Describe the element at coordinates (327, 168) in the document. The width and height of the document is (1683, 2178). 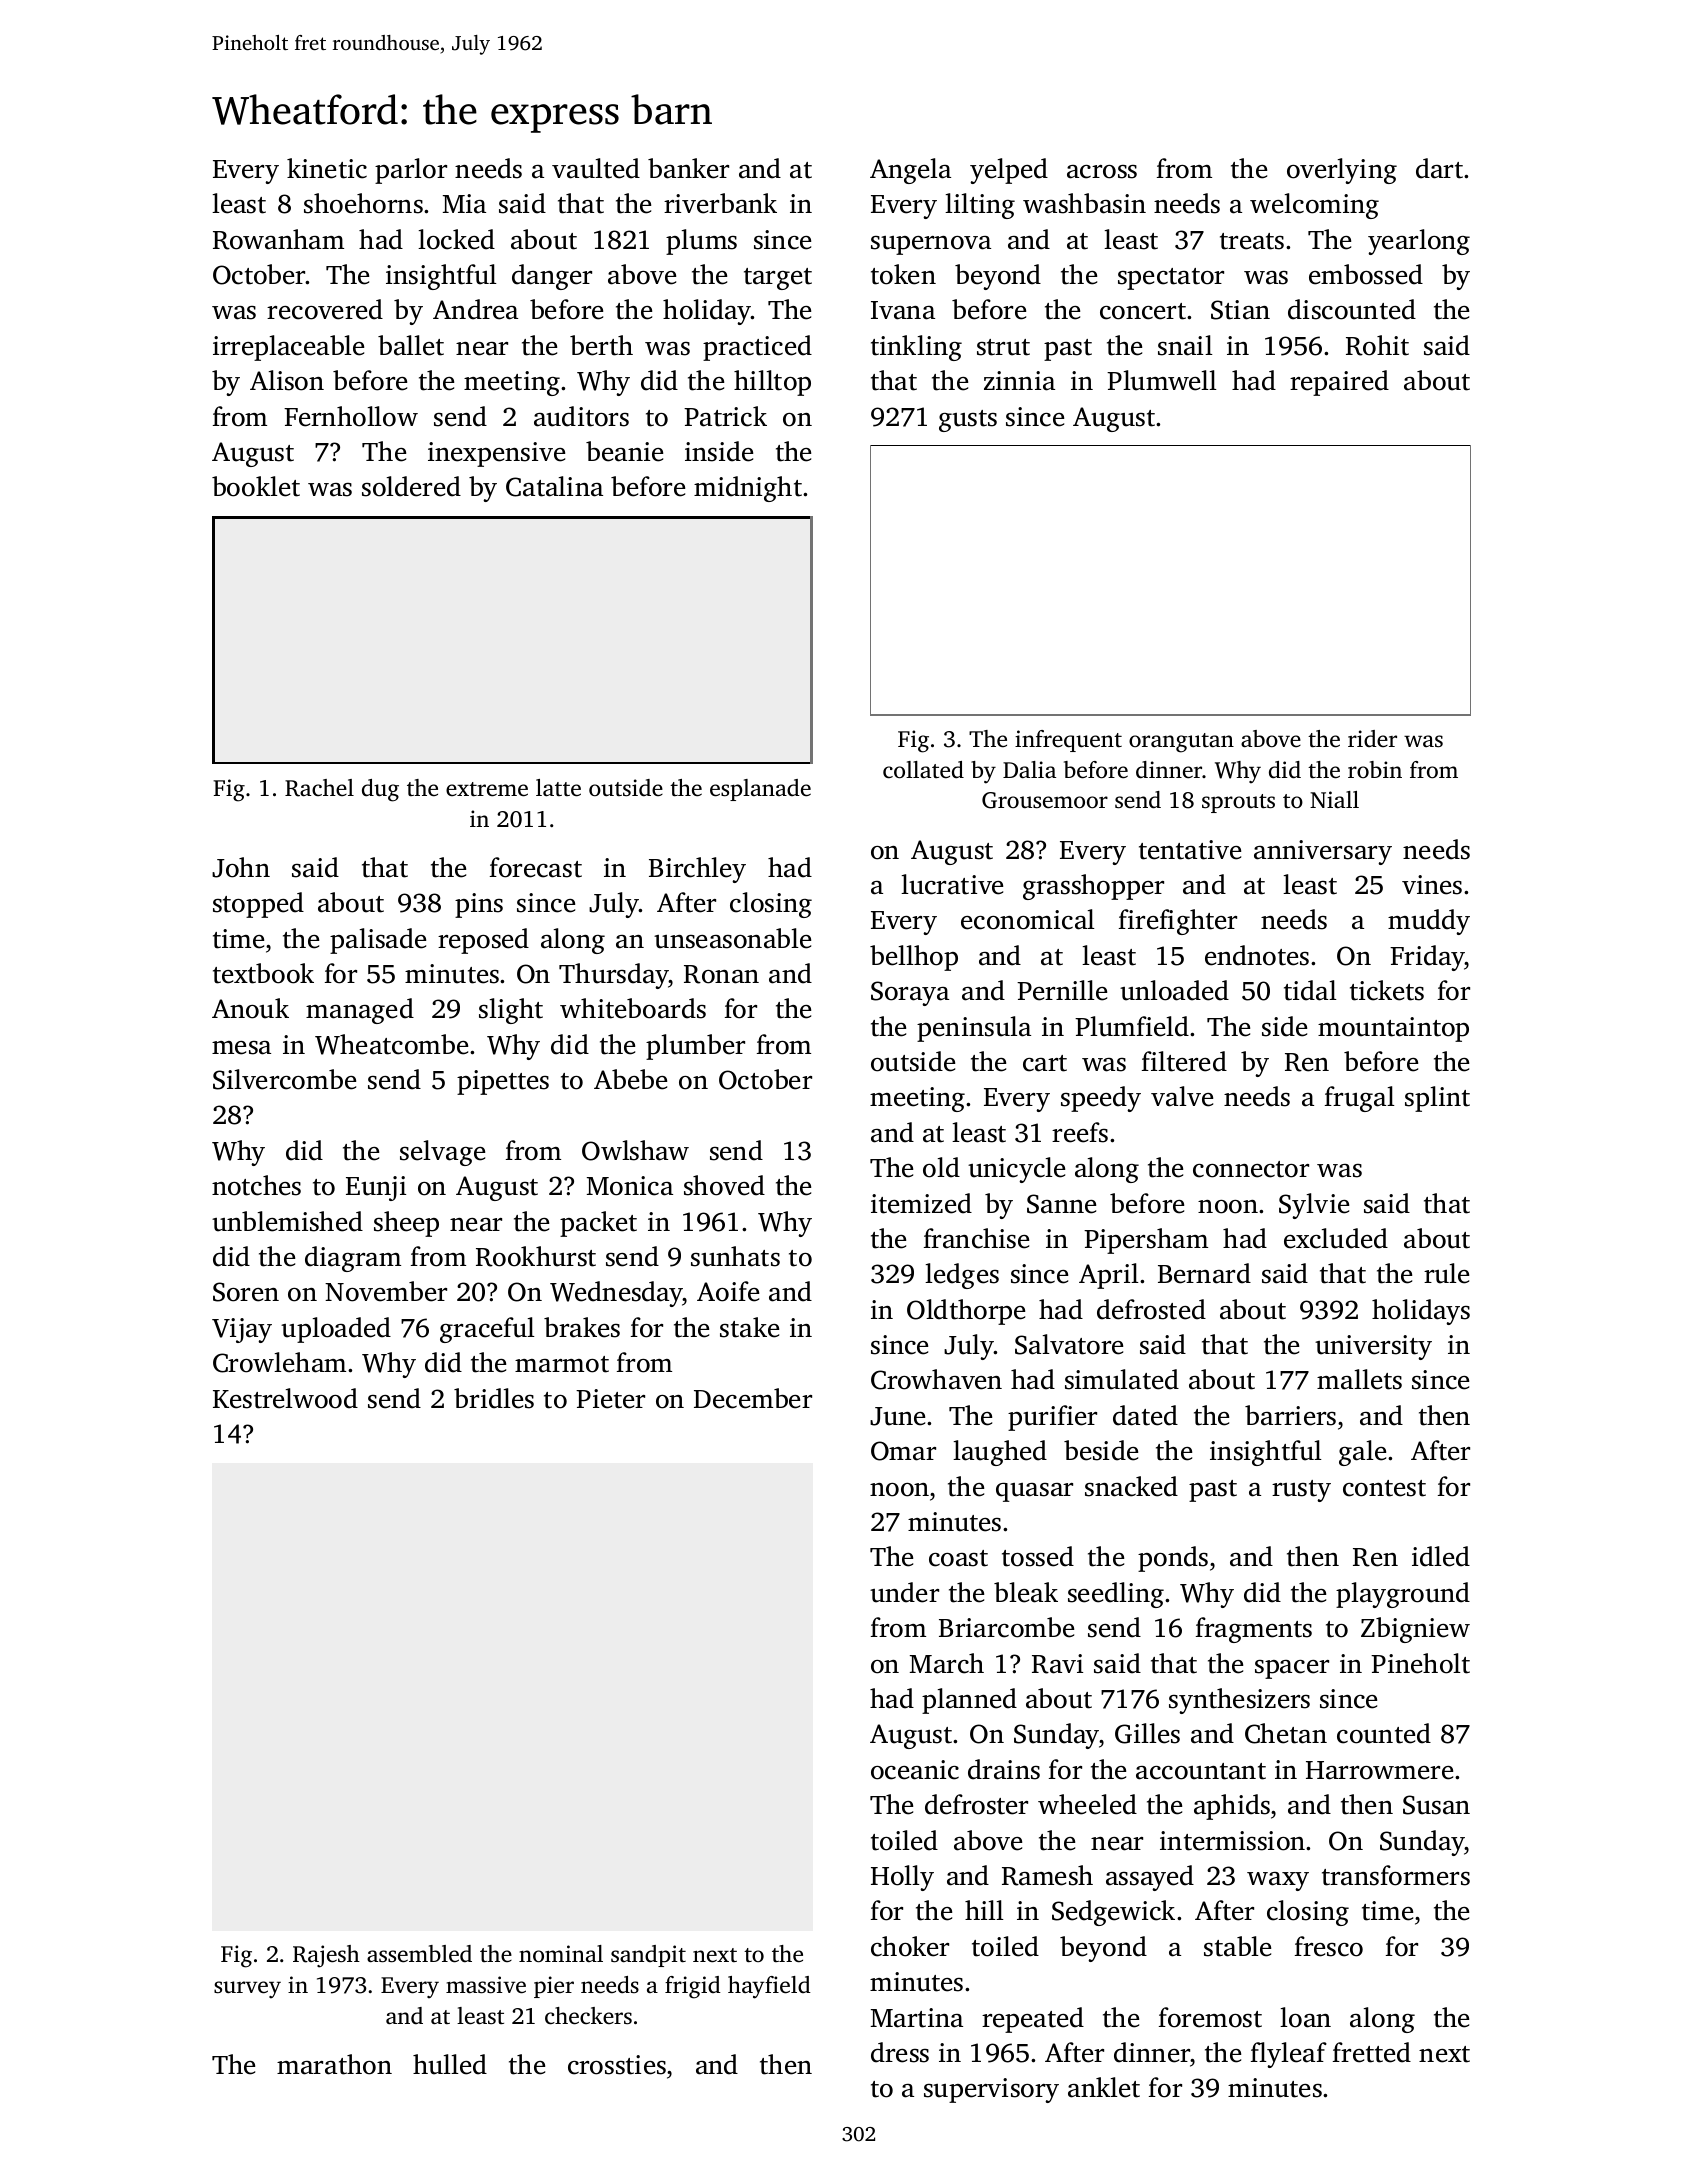
I see `kinetic` at that location.
